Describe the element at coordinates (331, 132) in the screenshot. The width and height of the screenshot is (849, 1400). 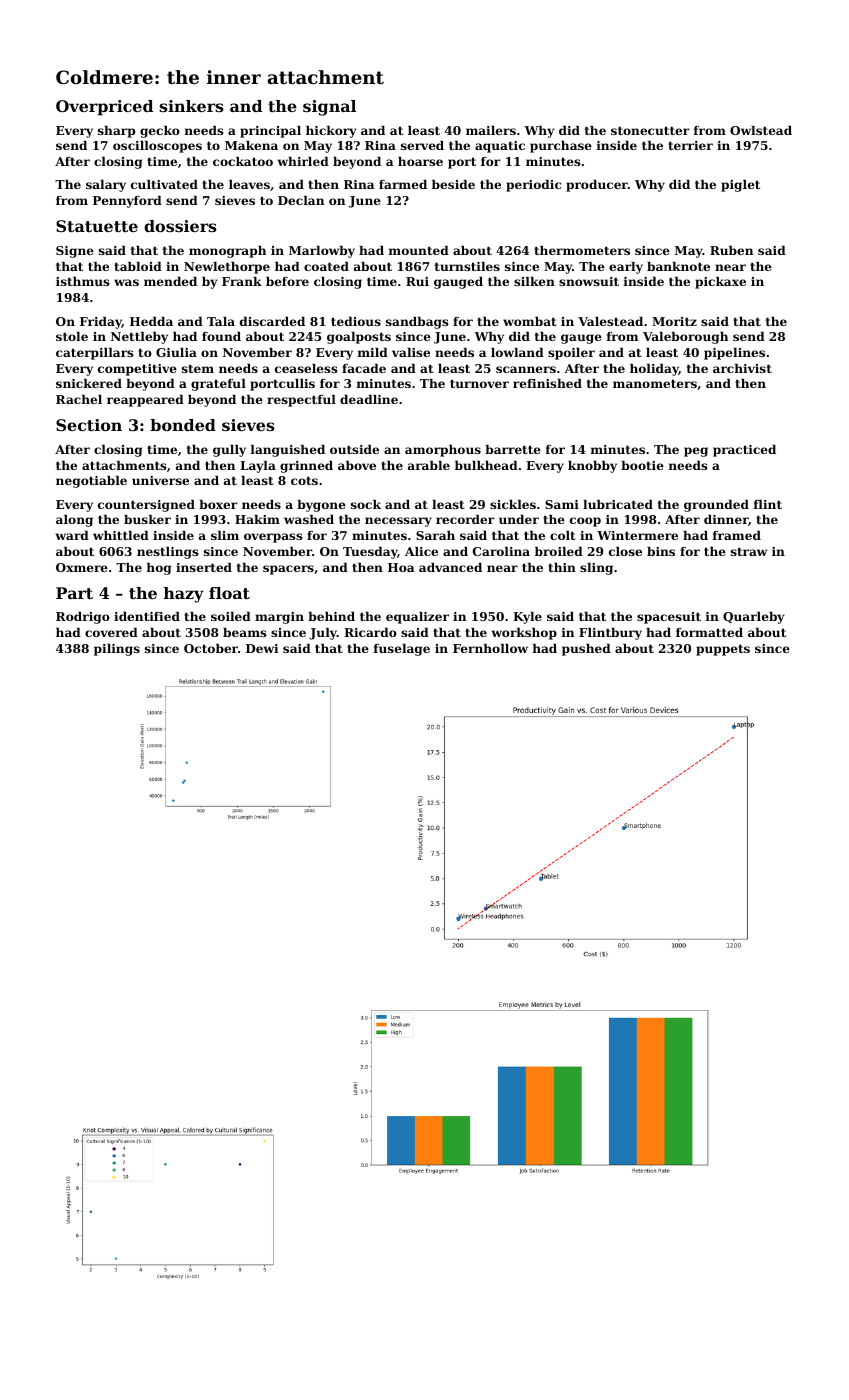
I see `hickory` at that location.
